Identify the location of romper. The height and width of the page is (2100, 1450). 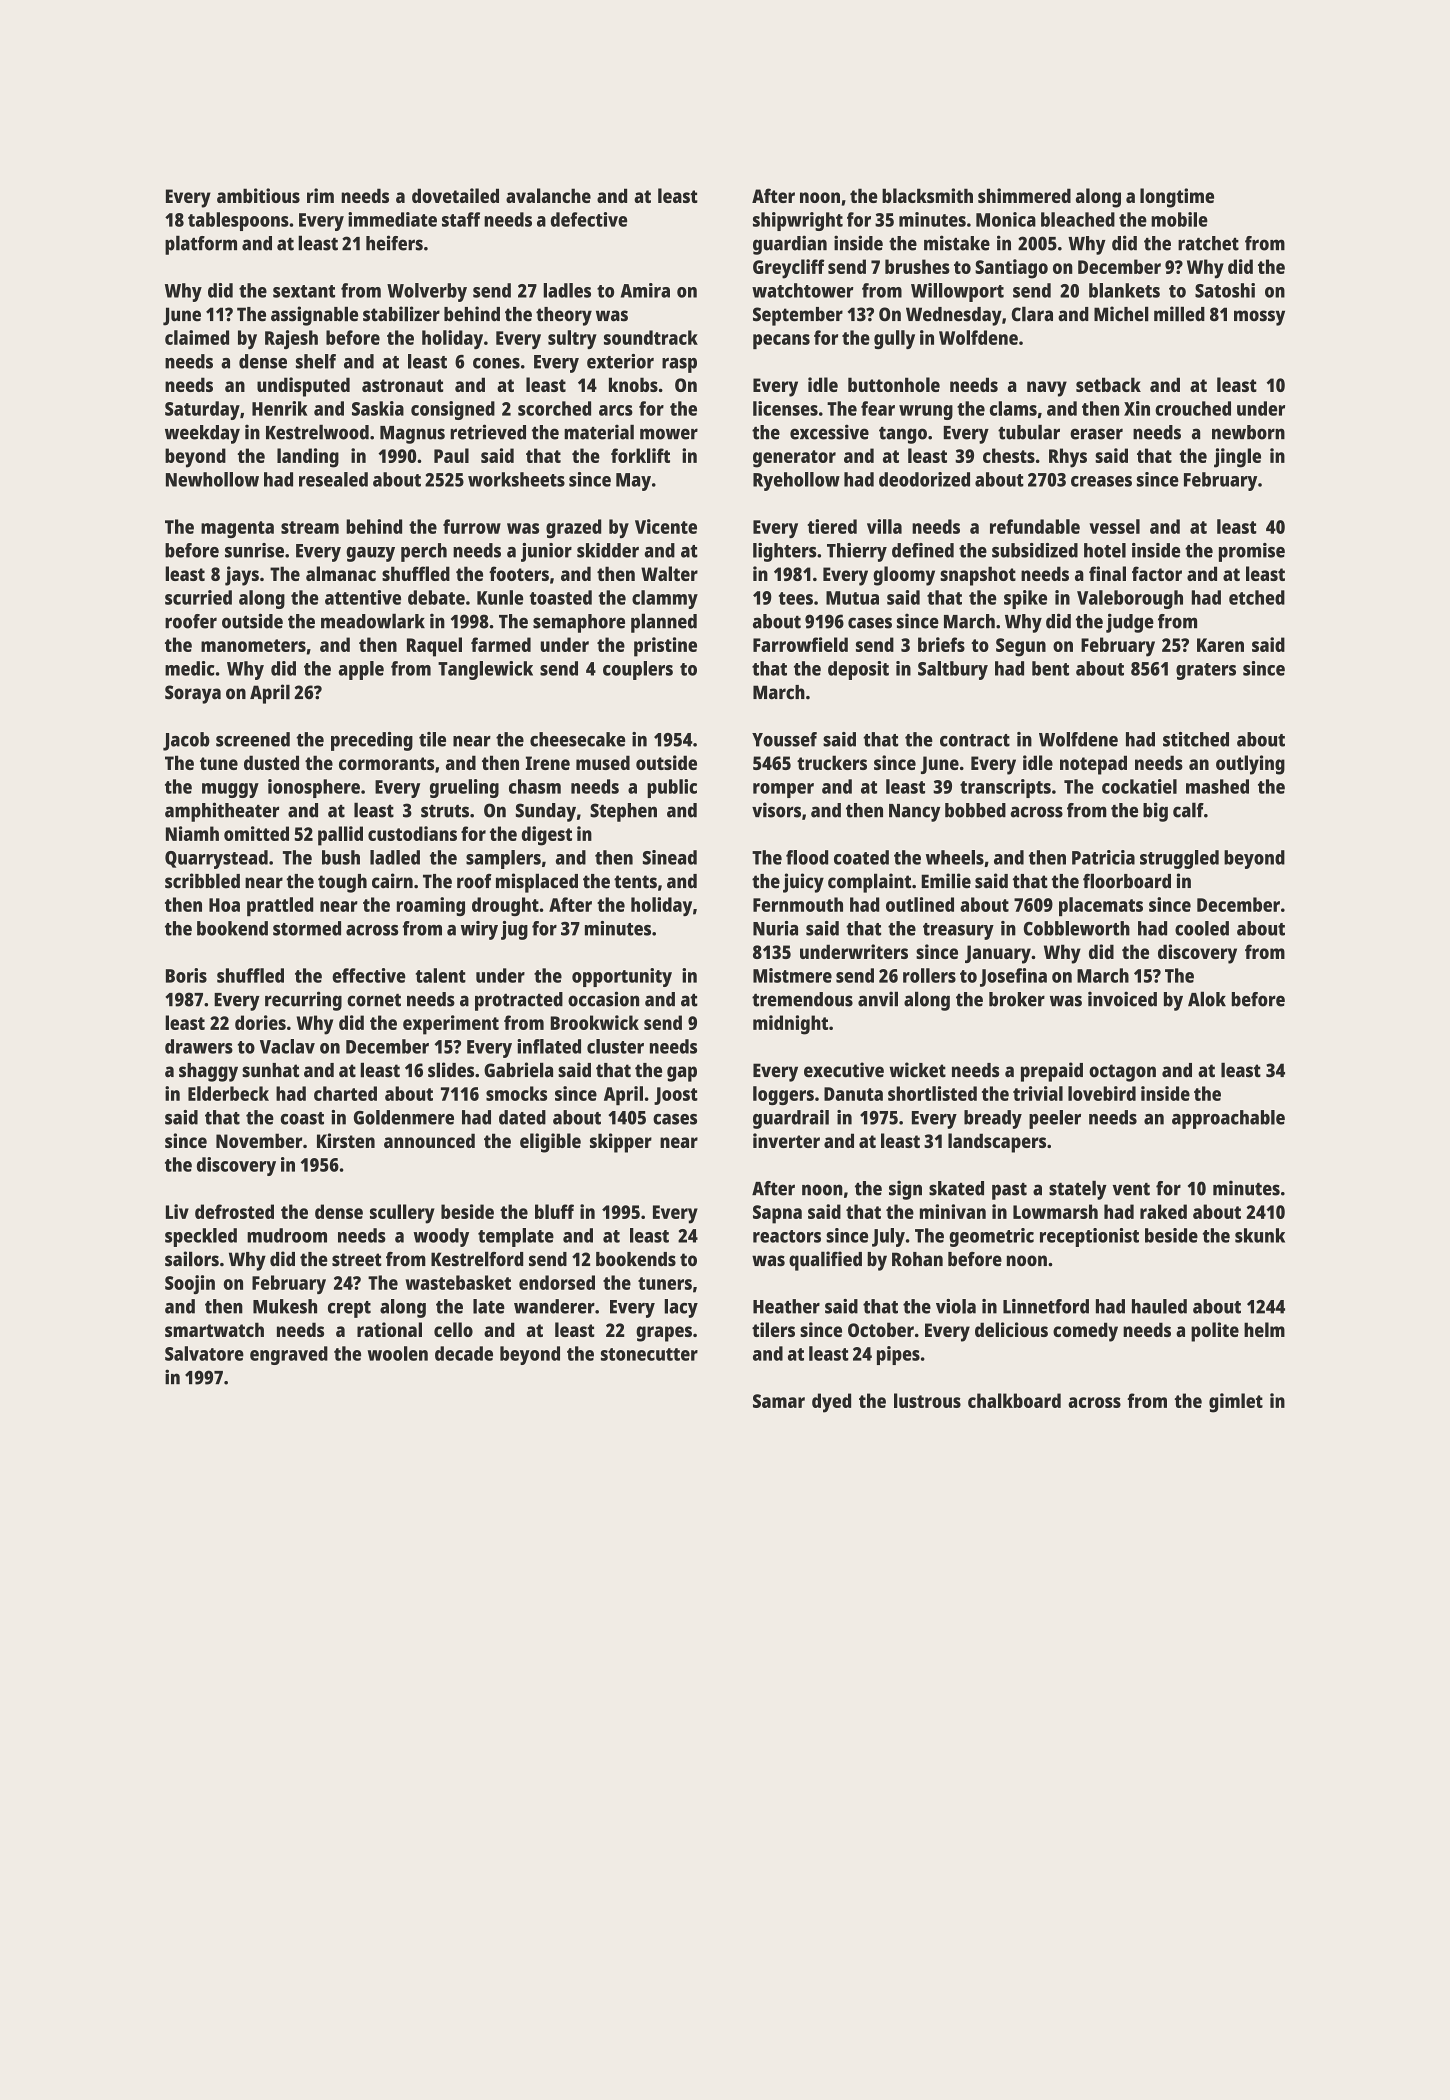
(783, 790).
